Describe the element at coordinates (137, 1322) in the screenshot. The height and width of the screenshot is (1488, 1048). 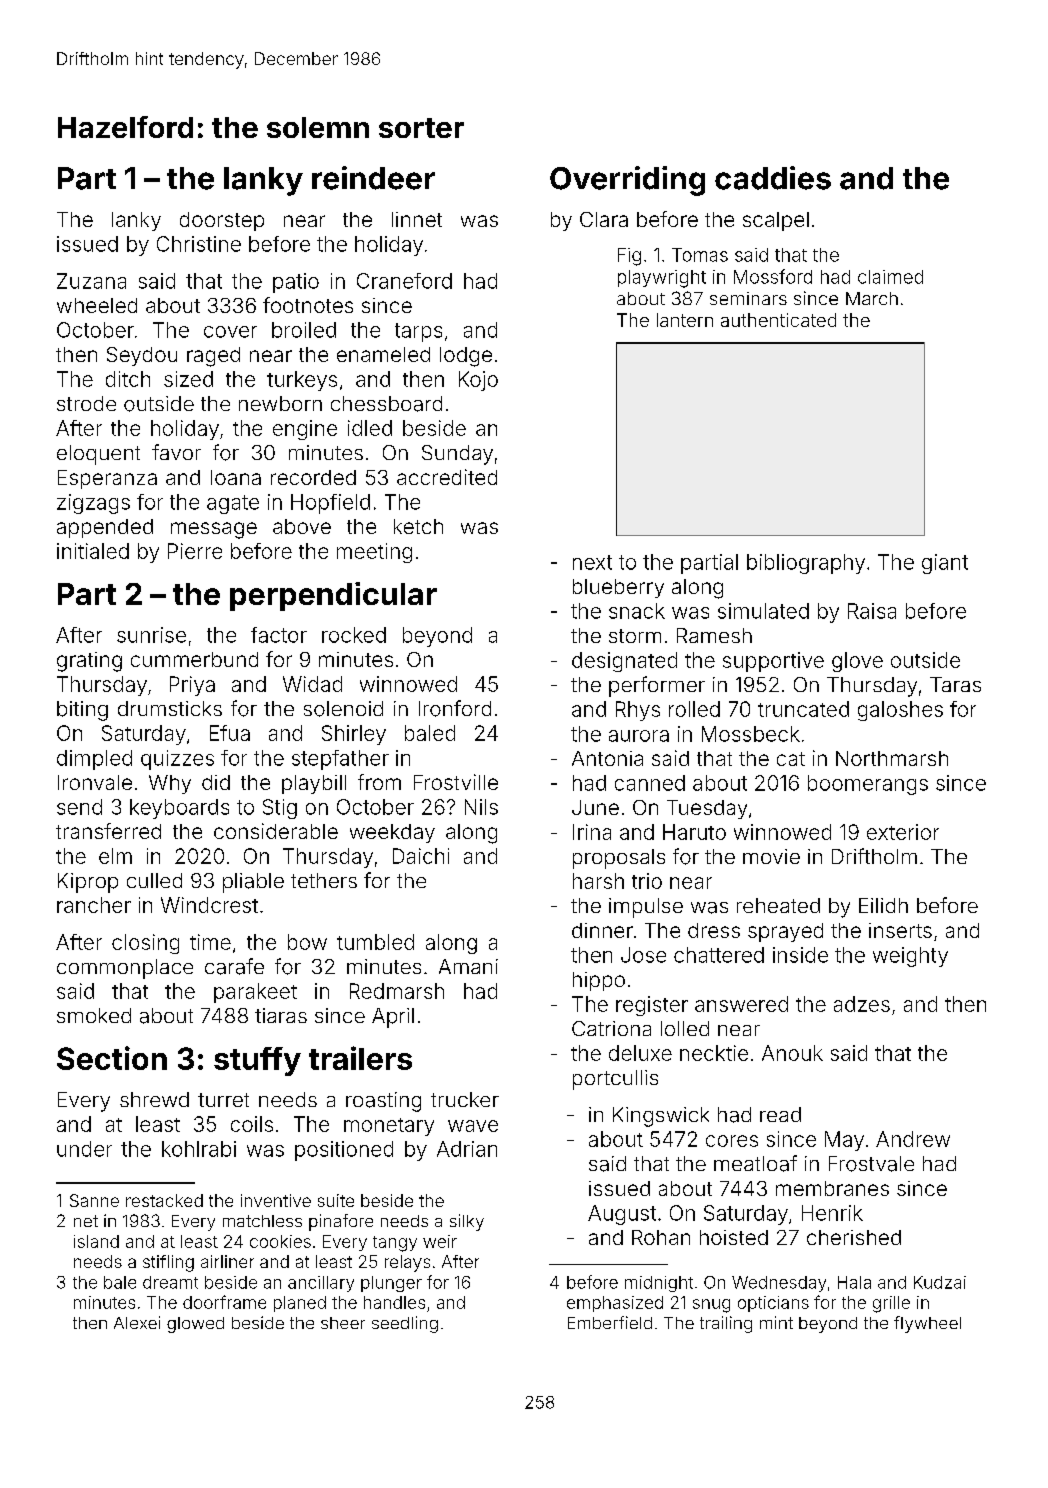
I see `Alexei` at that location.
